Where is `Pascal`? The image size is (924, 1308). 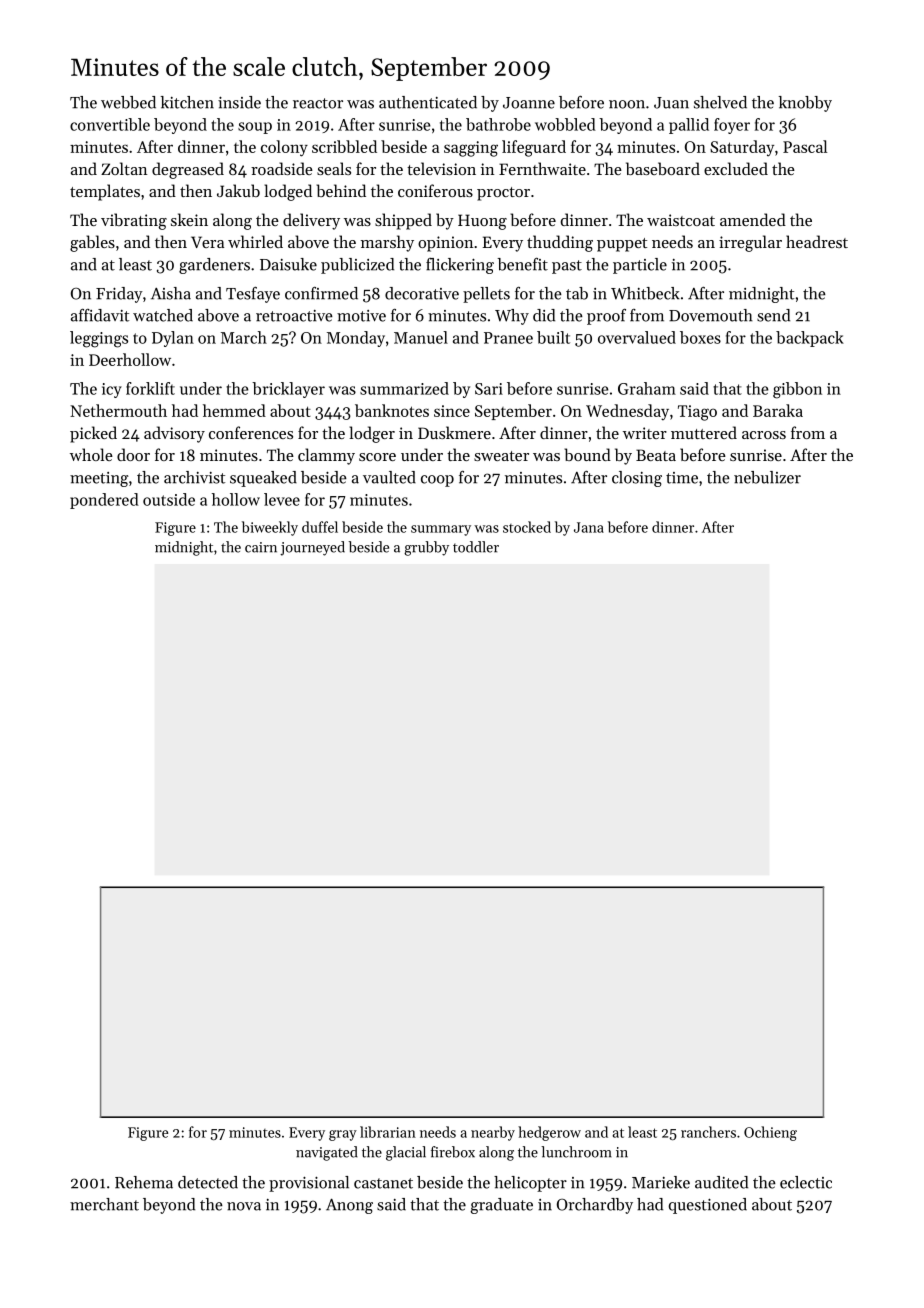 Pascal is located at coordinates (805, 146).
